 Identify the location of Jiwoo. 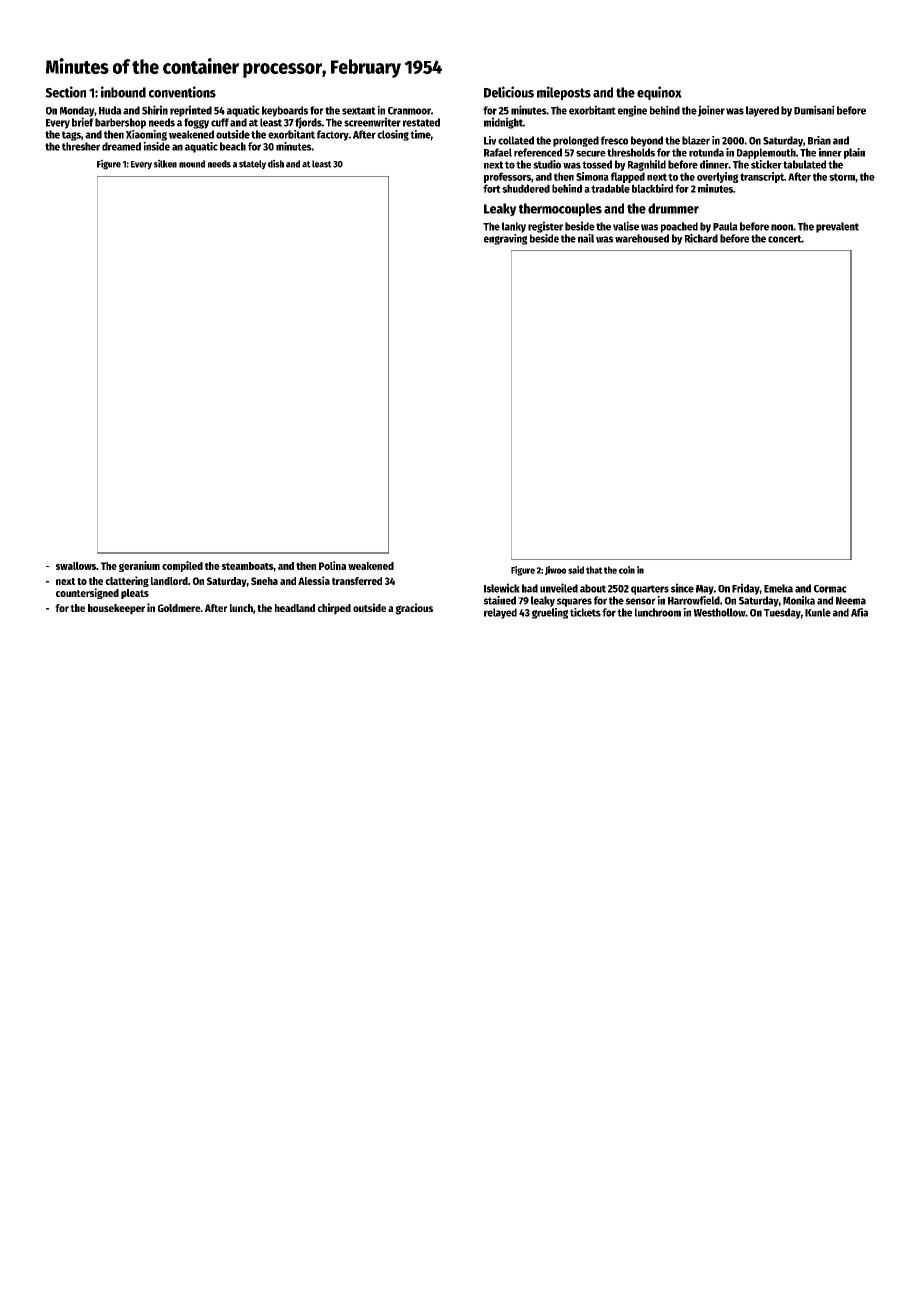
(555, 570).
